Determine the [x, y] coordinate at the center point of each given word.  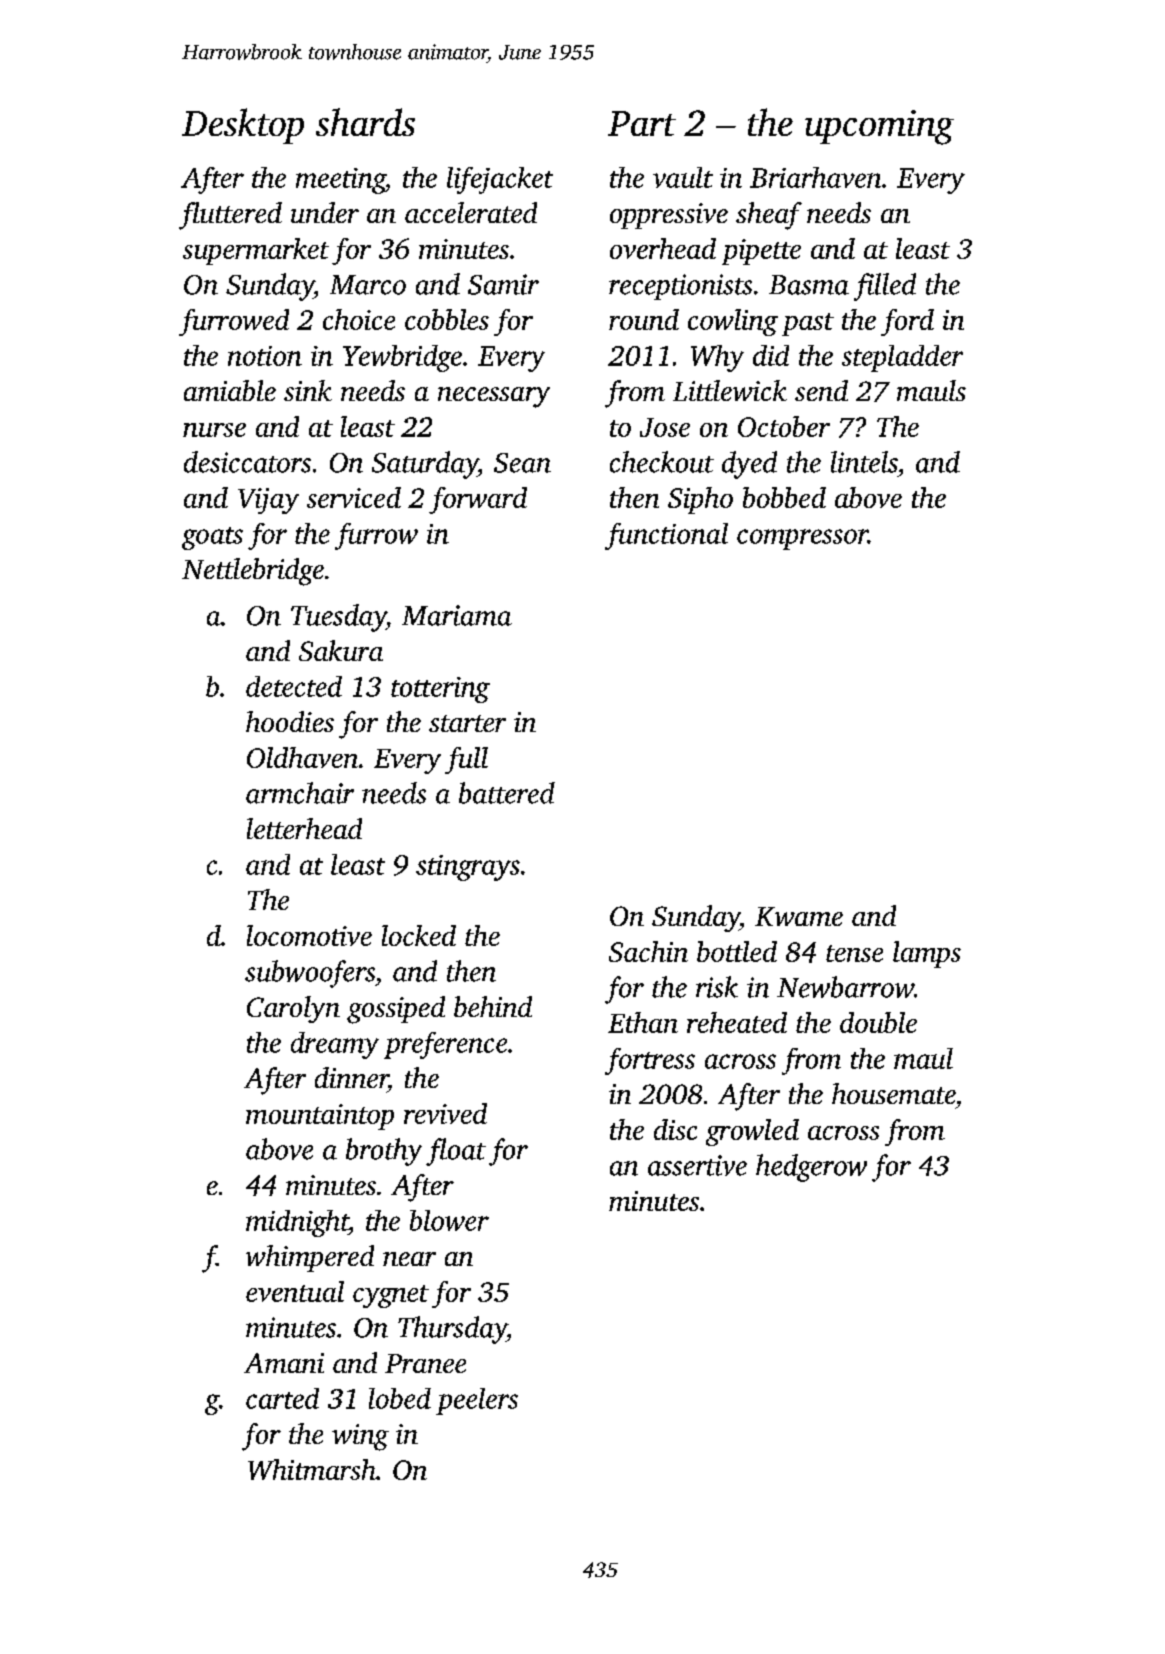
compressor [802, 539]
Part [642, 123]
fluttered [230, 216]
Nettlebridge [253, 572]
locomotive [309, 935]
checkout [662, 462]
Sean [522, 463]
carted [282, 1398]
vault [683, 177]
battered [507, 793]
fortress [650, 1061]
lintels [864, 462]
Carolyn [293, 1009]
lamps [927, 954]
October [784, 426]
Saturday [425, 465]
